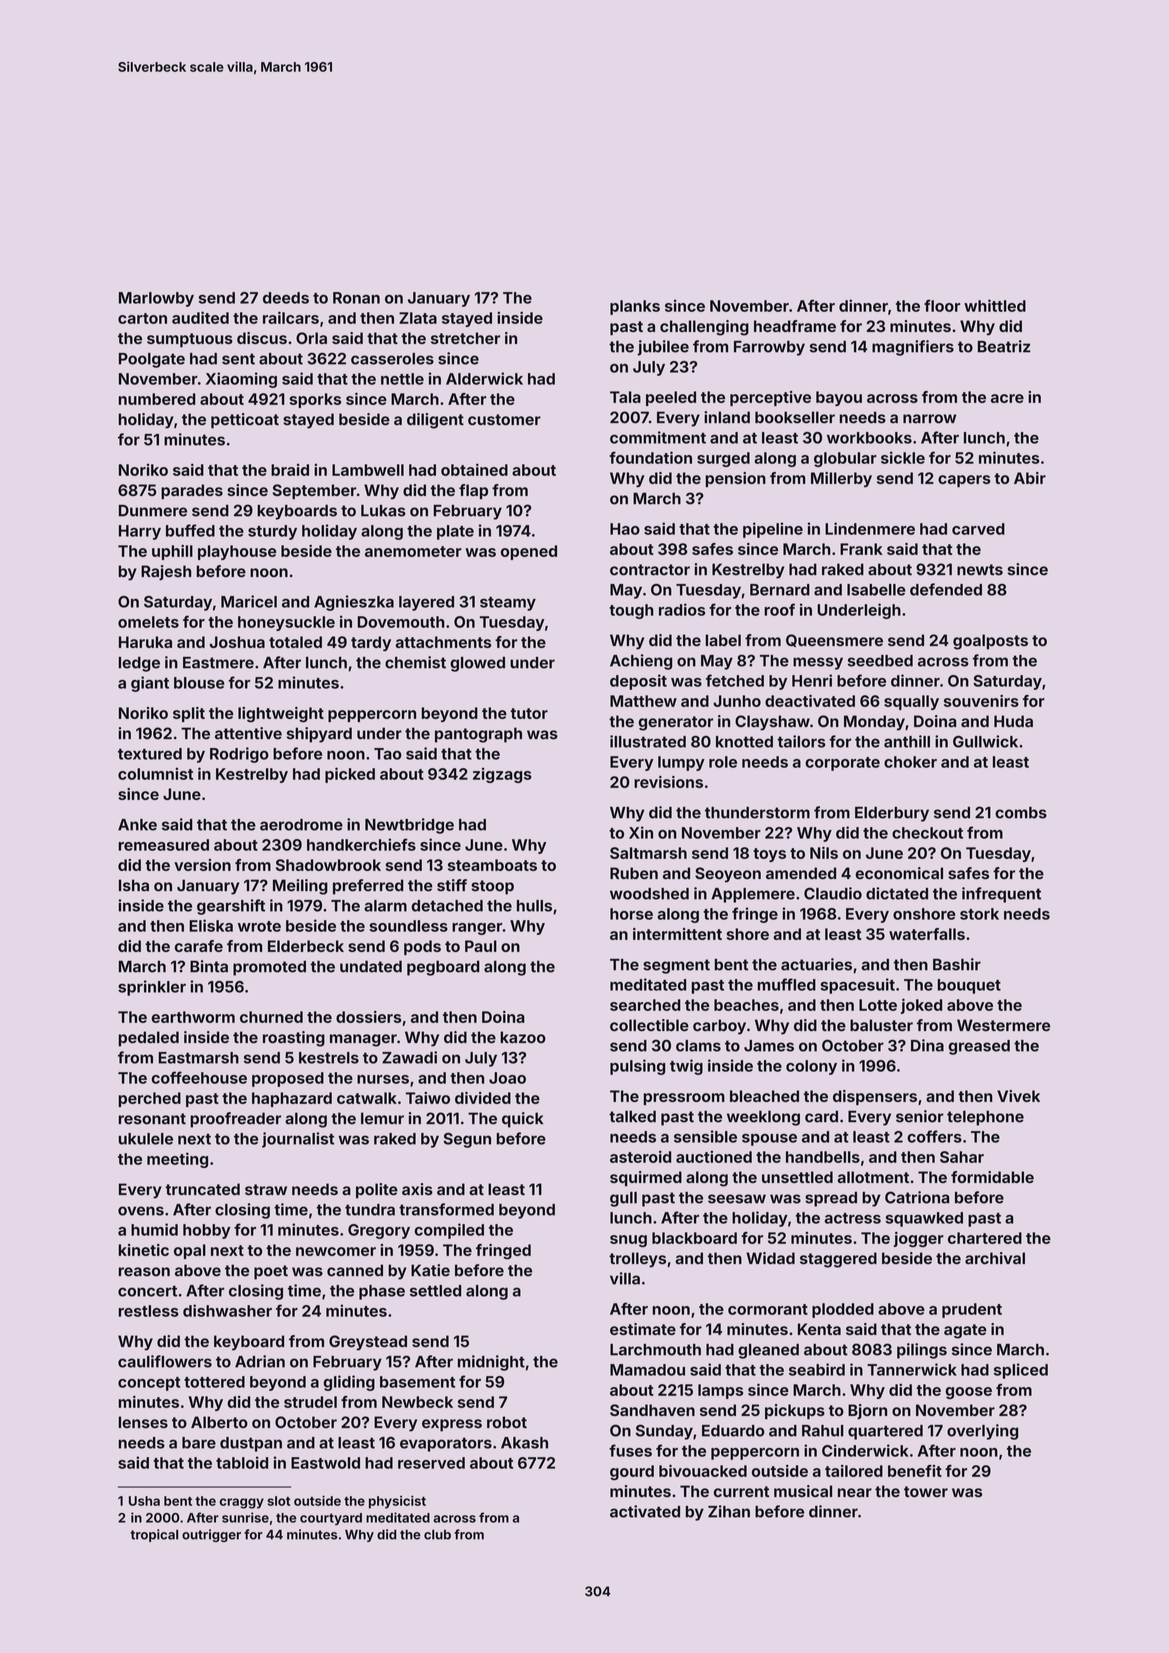 The image size is (1169, 1653). I want to click on tundra, so click(370, 1210).
